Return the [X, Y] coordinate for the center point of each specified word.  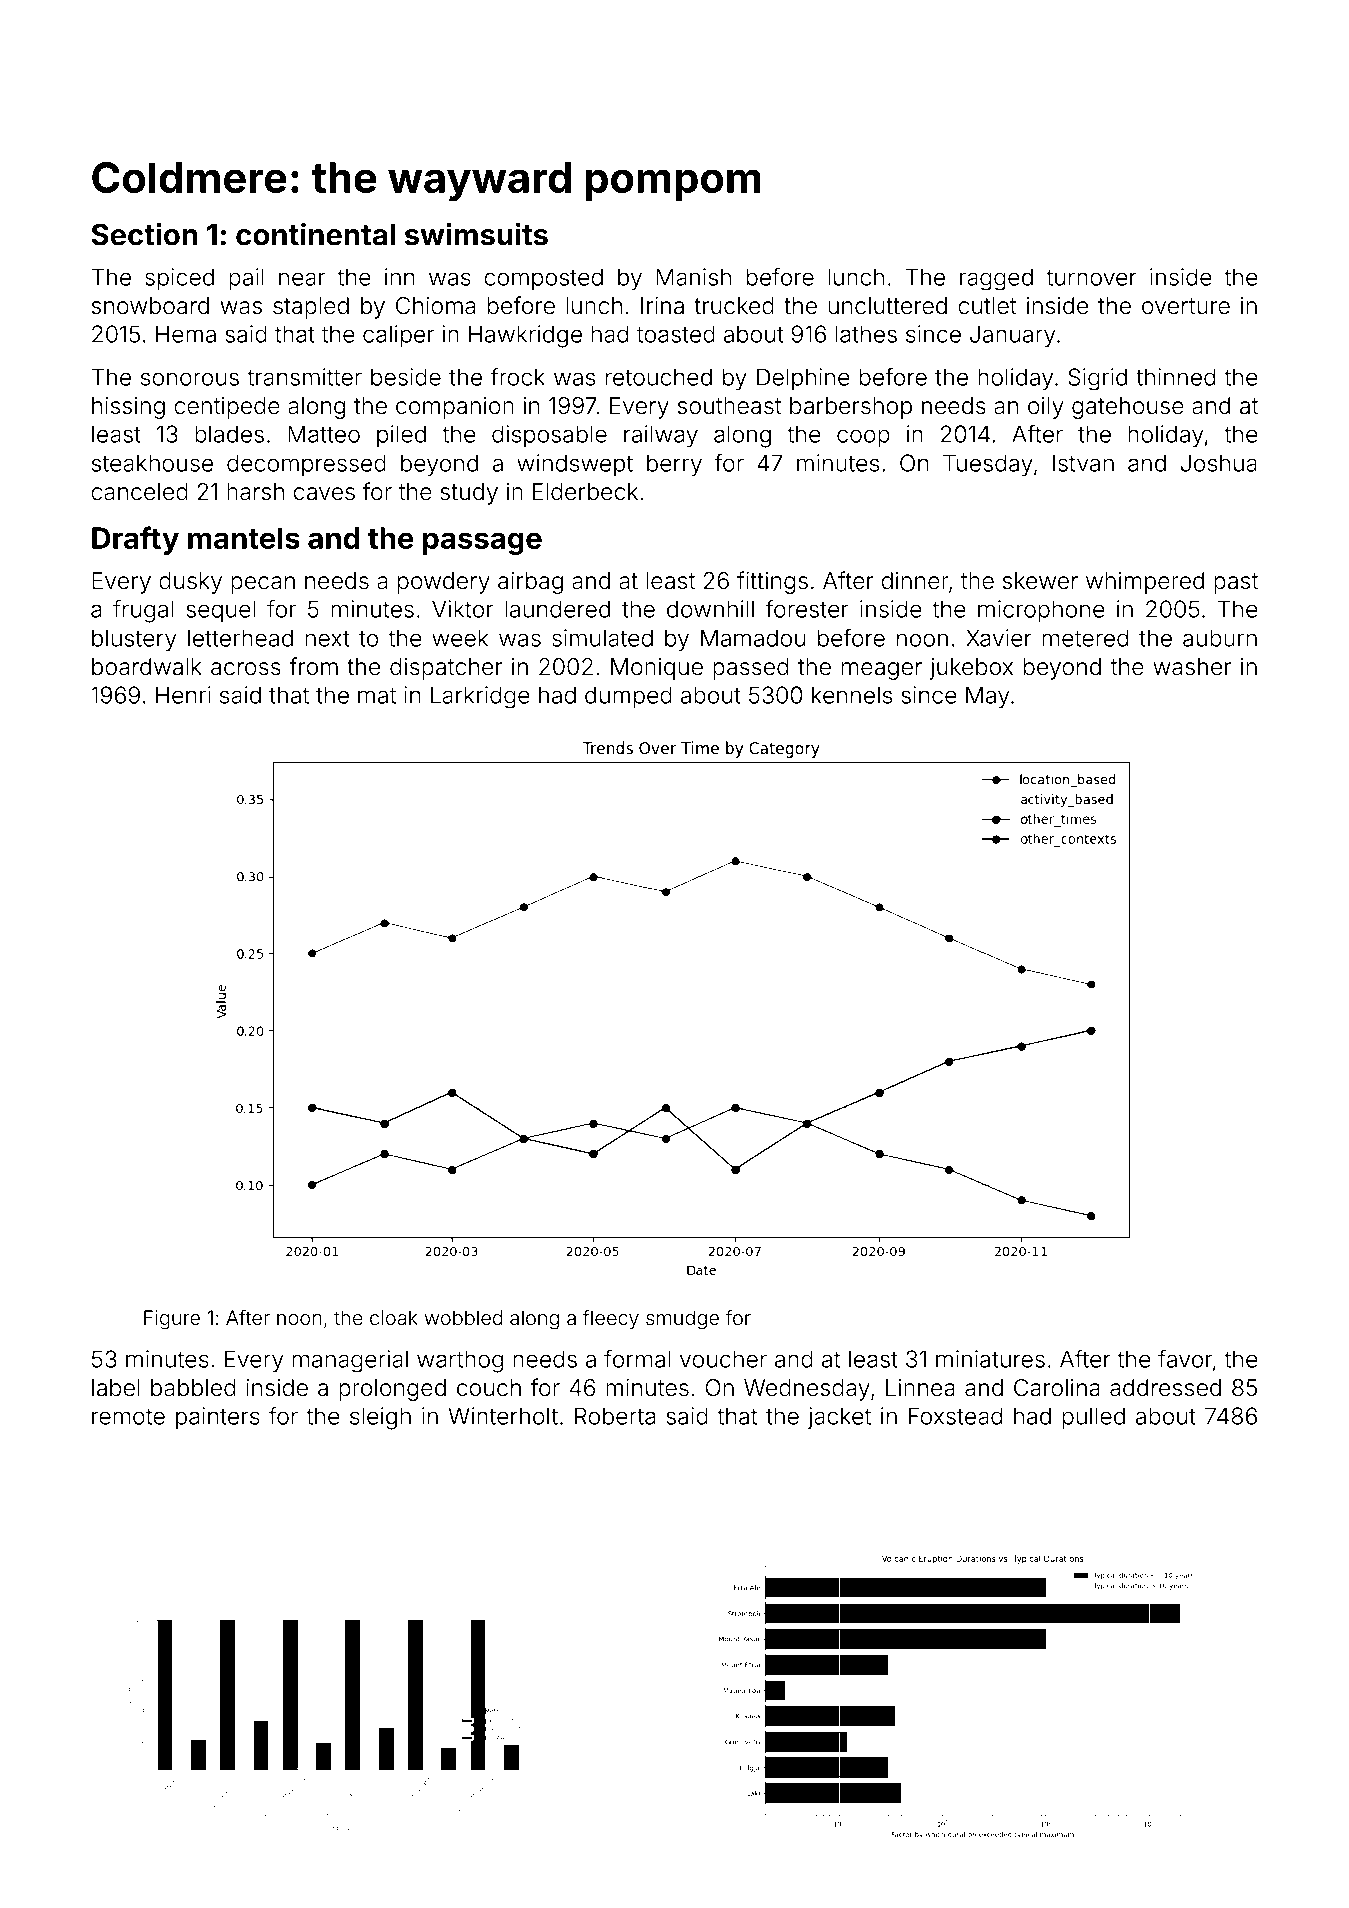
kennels [852, 695]
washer [1192, 667]
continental [315, 234]
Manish [693, 277]
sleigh [380, 1418]
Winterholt [503, 1416]
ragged [996, 279]
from [314, 666]
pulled [1094, 1418]
